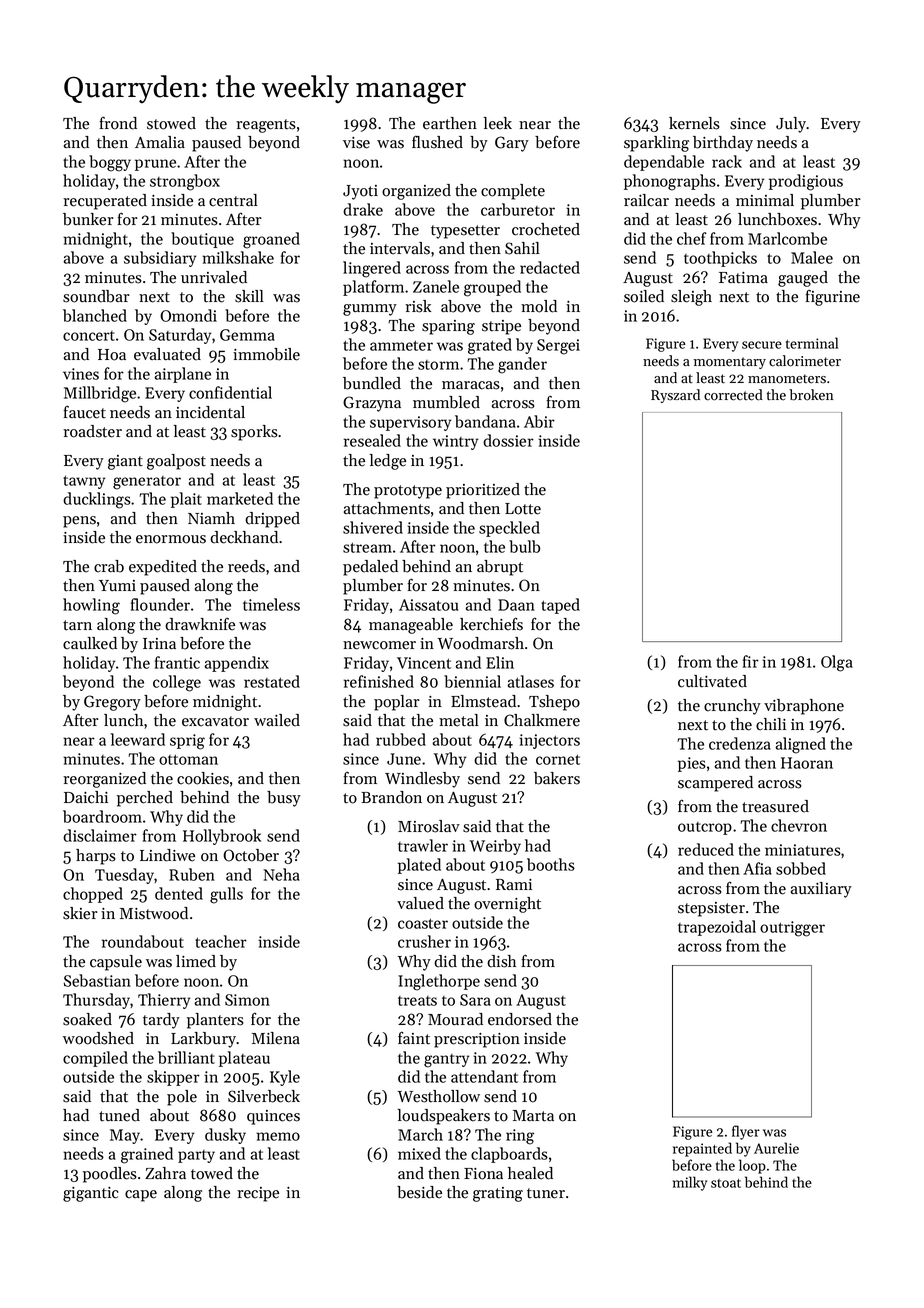 The width and height of the image is (924, 1308). I want to click on reduced, so click(706, 849).
